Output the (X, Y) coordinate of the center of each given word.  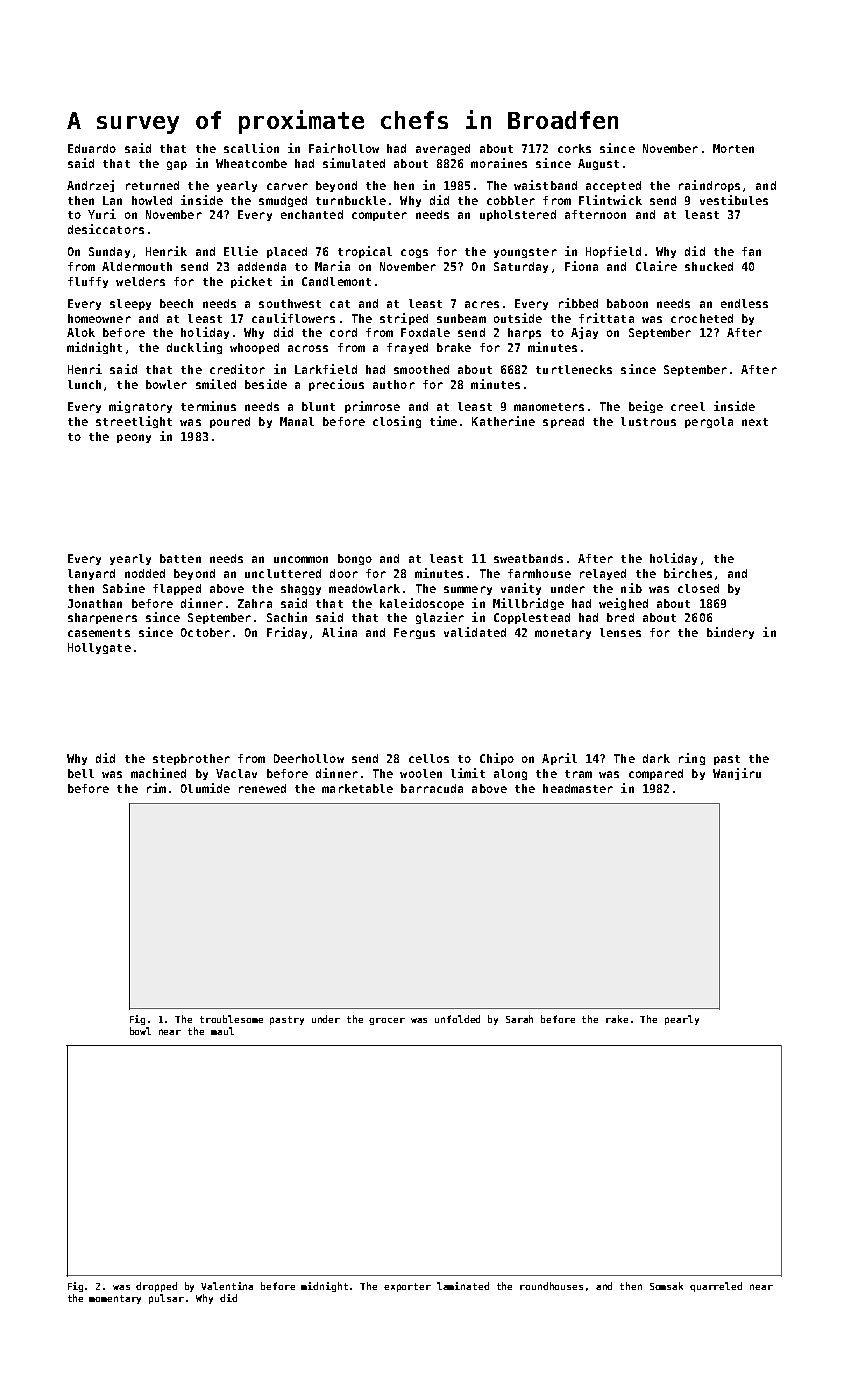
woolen (421, 773)
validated (475, 632)
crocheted (702, 318)
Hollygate (99, 648)
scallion (251, 148)
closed (698, 588)
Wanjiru (737, 774)
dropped (156, 1287)
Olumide (205, 788)
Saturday (521, 267)
